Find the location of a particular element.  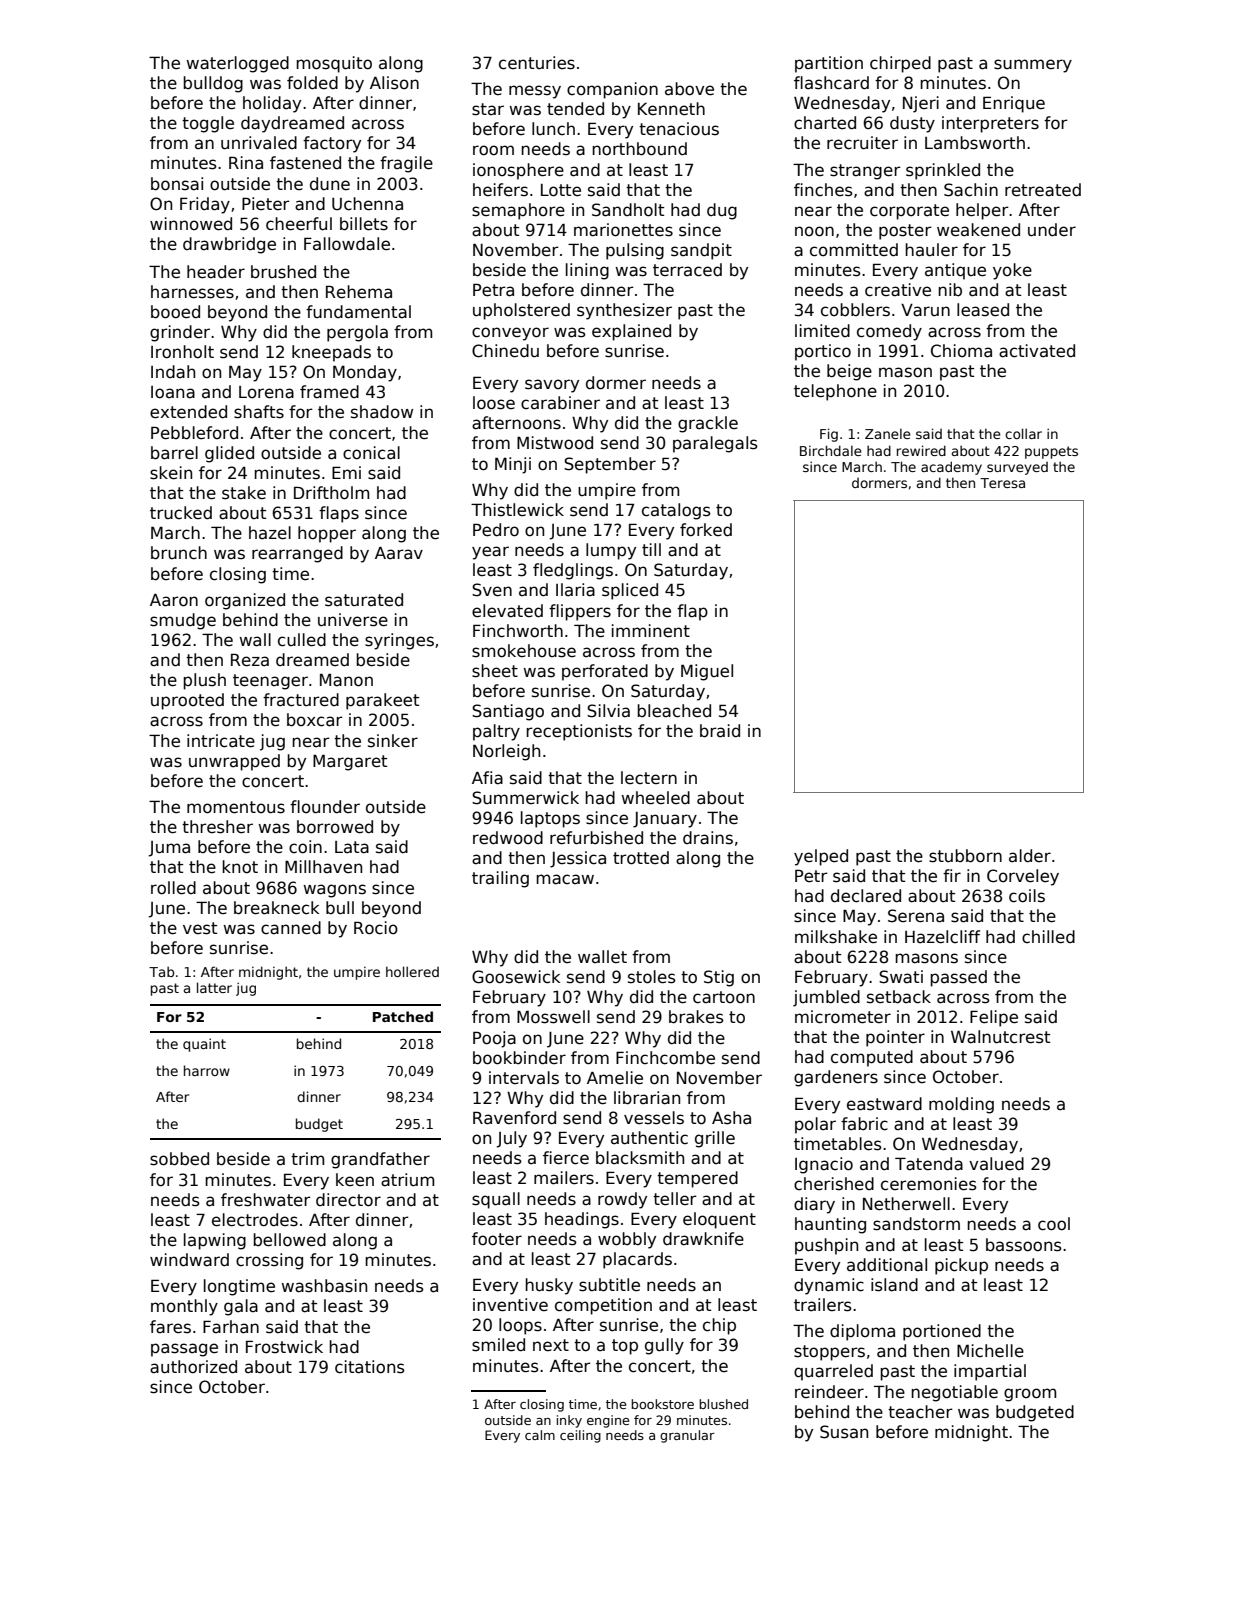

Teresa is located at coordinates (1002, 483).
